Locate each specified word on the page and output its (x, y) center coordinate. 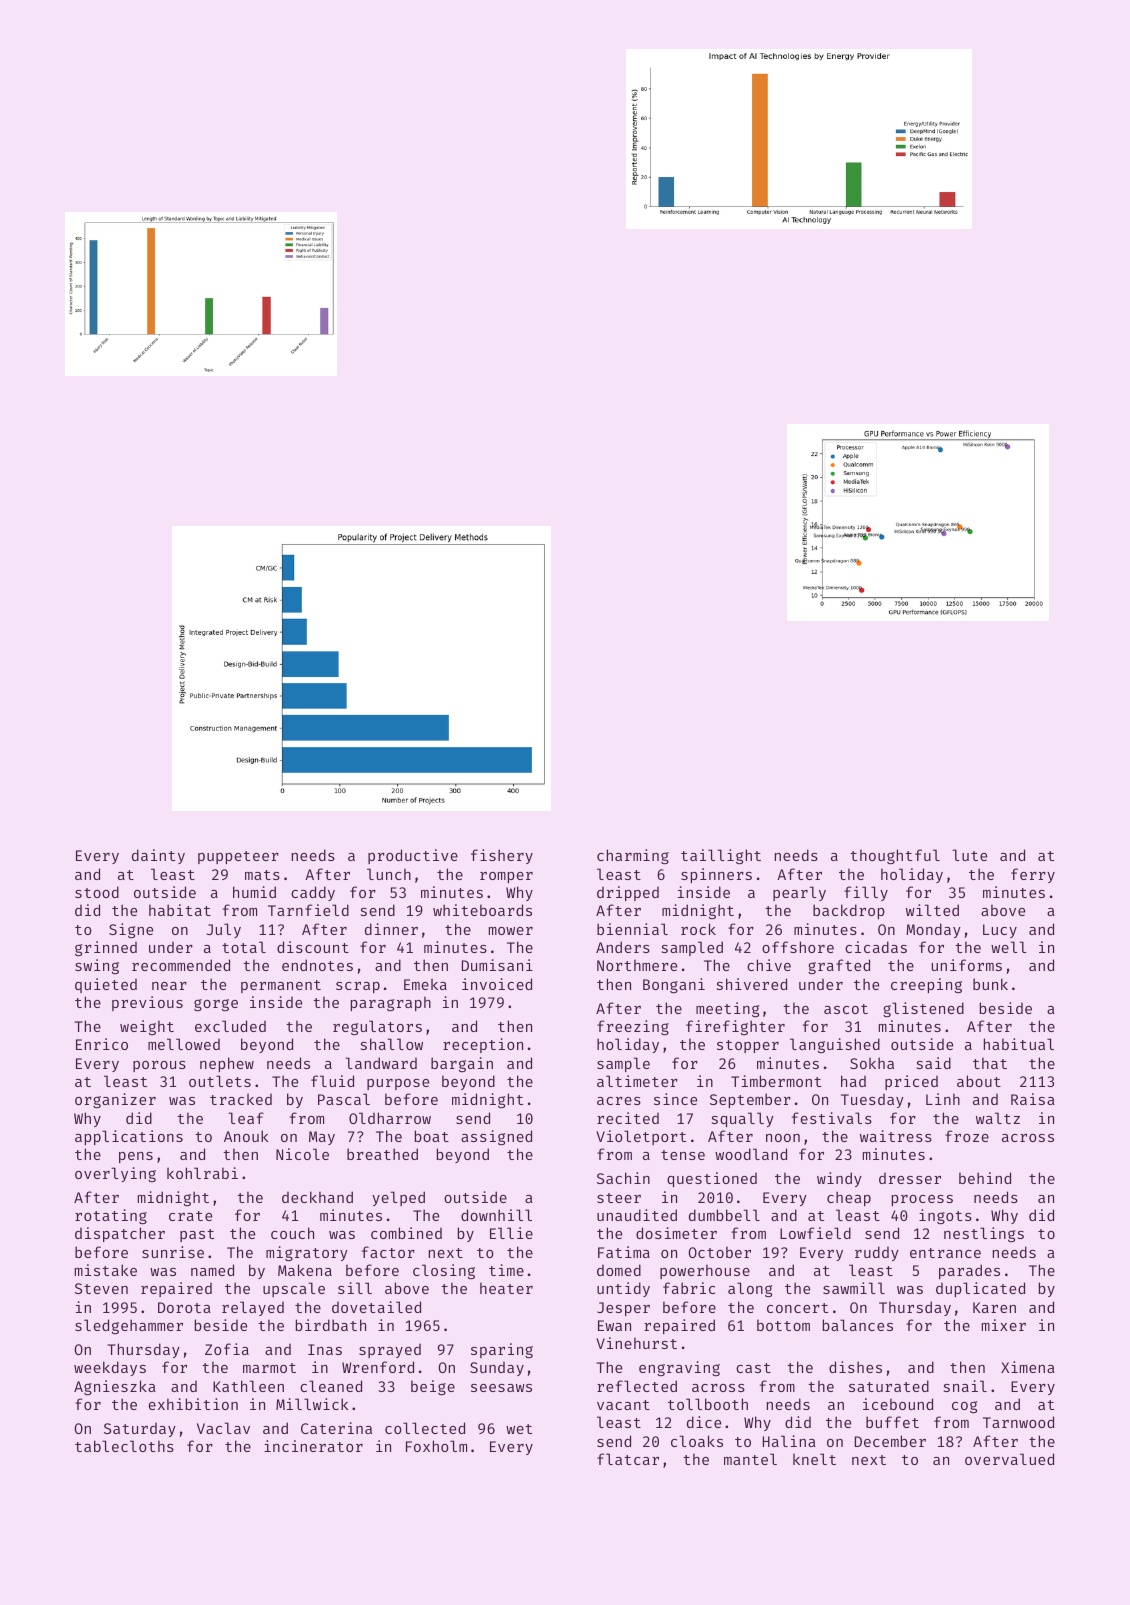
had (853, 1081)
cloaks (697, 1441)
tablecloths (124, 1446)
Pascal (344, 1099)
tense (683, 1155)
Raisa (1033, 1099)
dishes (855, 1367)
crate (190, 1216)
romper (506, 877)
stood (97, 892)
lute (970, 855)
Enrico (102, 1044)
